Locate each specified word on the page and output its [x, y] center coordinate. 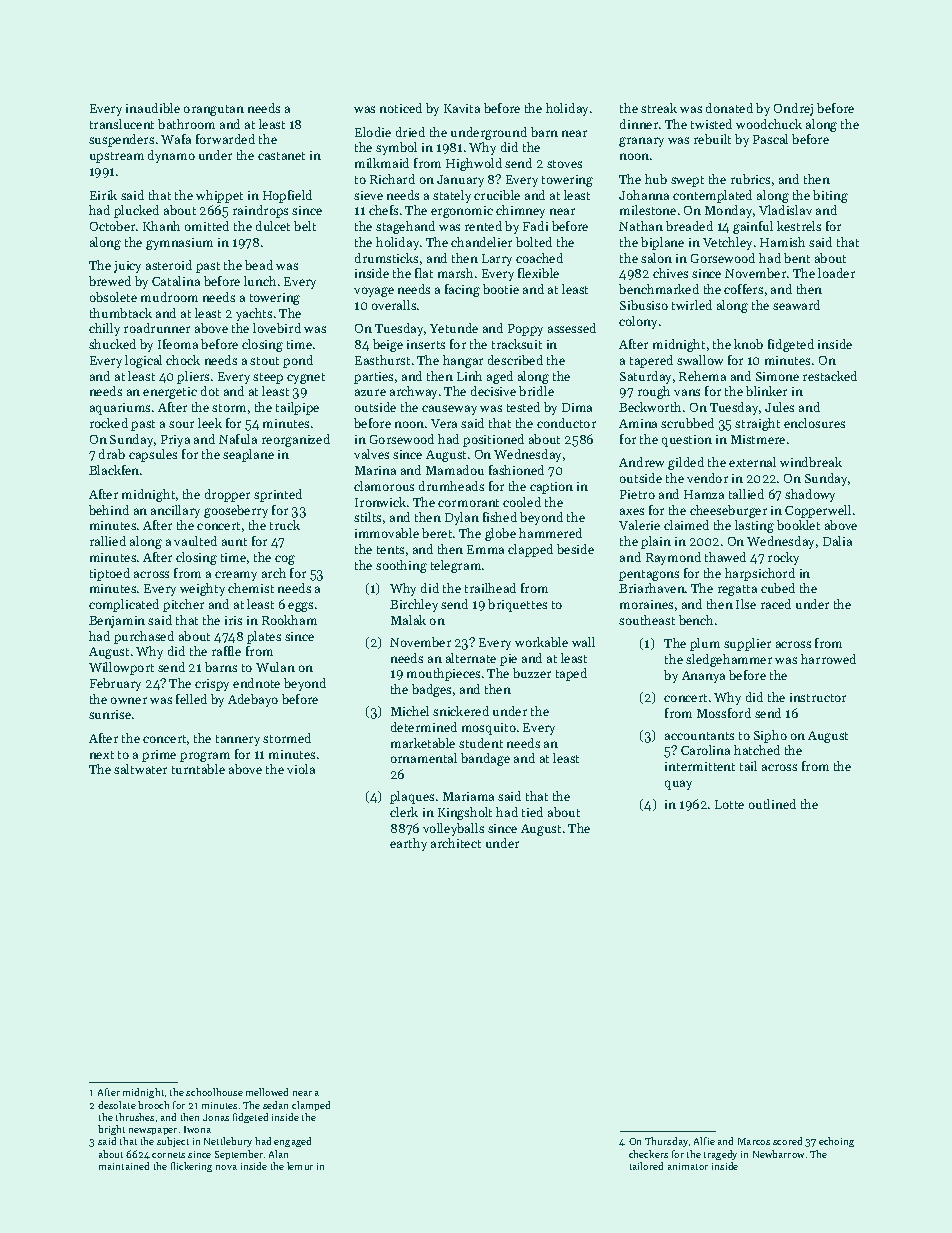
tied [532, 812]
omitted [207, 226]
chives [670, 273]
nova [226, 1167]
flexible [538, 273]
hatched [757, 750]
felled [191, 699]
